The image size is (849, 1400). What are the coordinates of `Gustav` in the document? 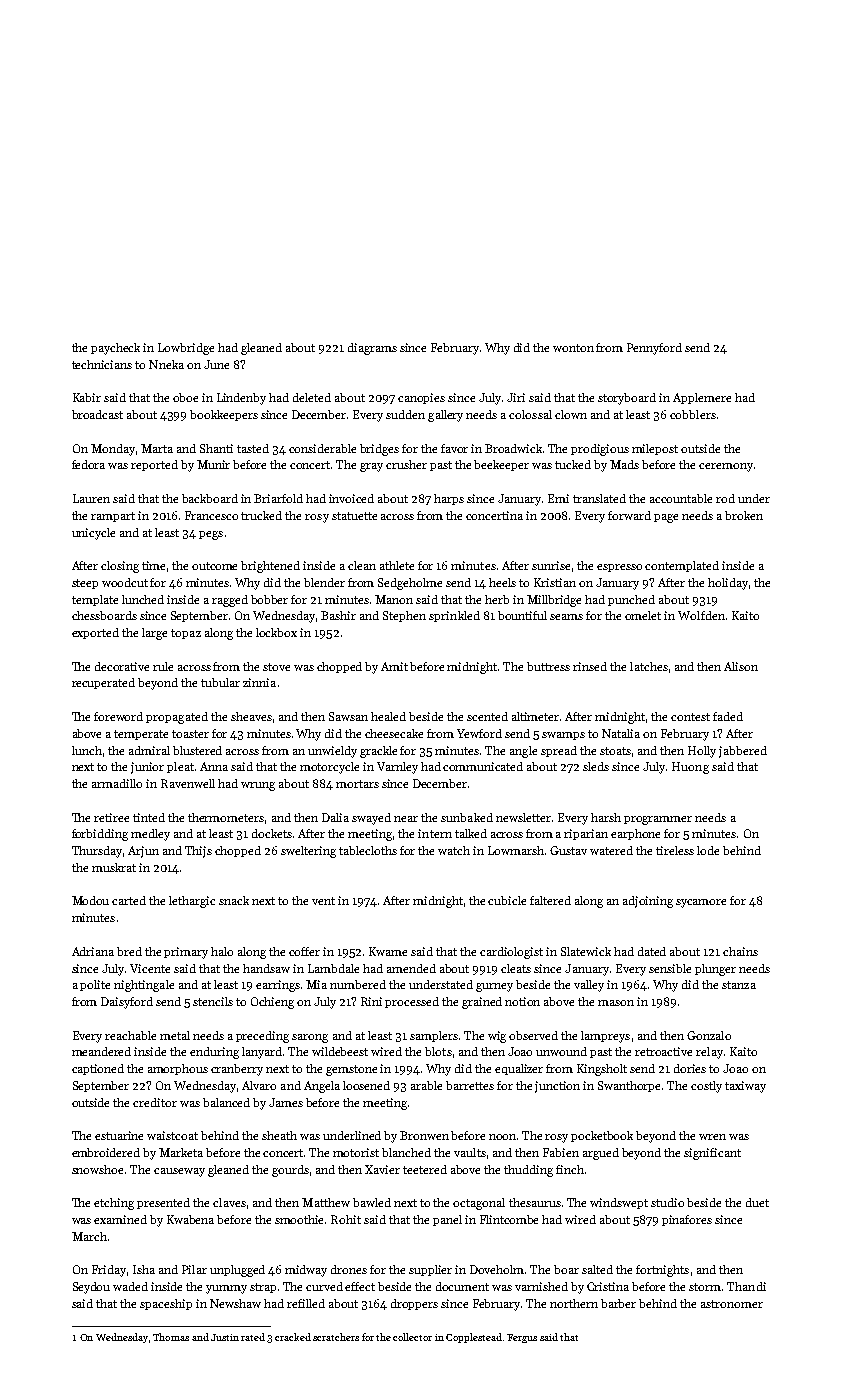 It's located at (568, 850).
